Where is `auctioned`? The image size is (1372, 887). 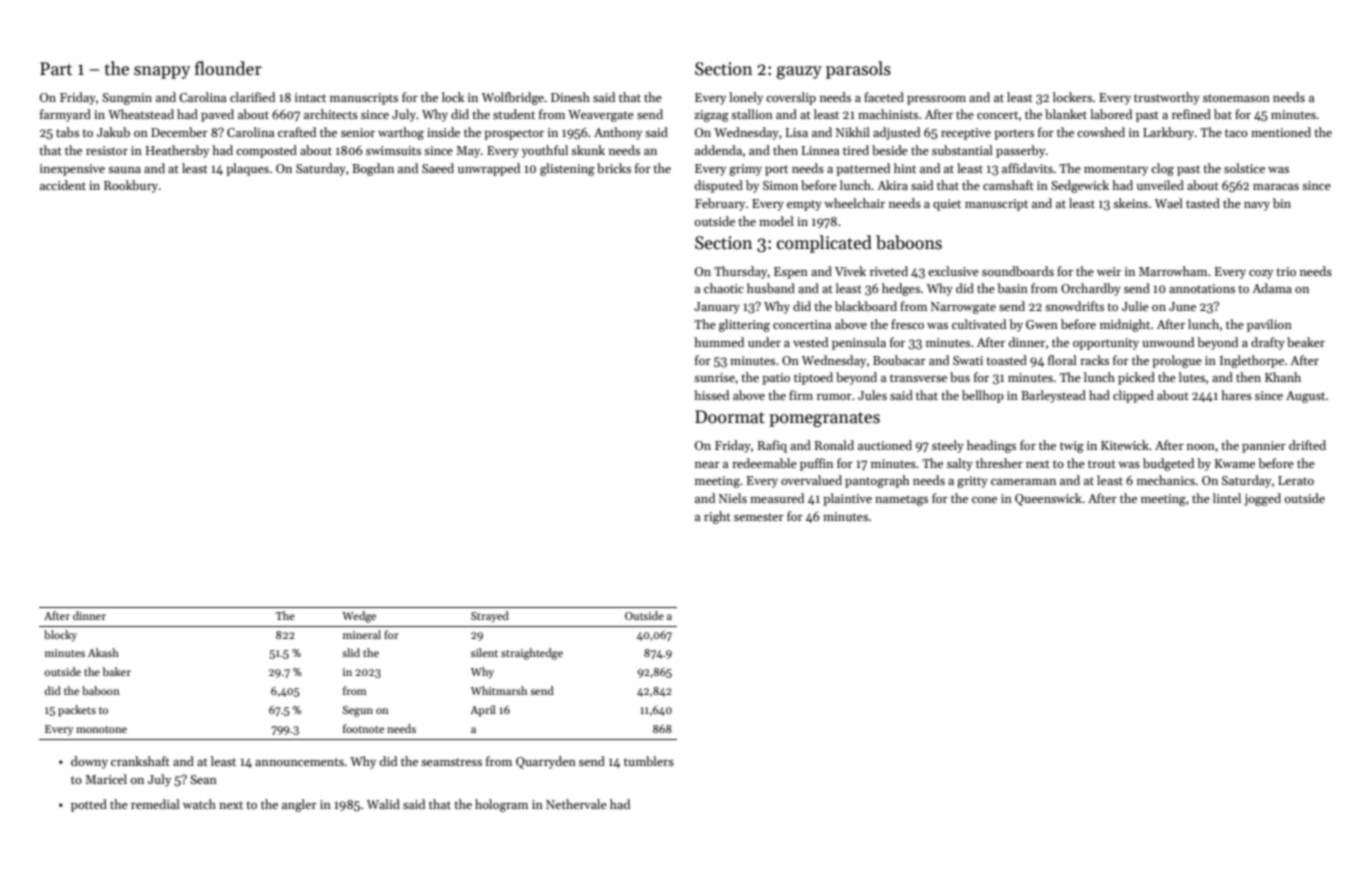
auctioned is located at coordinates (885, 445).
